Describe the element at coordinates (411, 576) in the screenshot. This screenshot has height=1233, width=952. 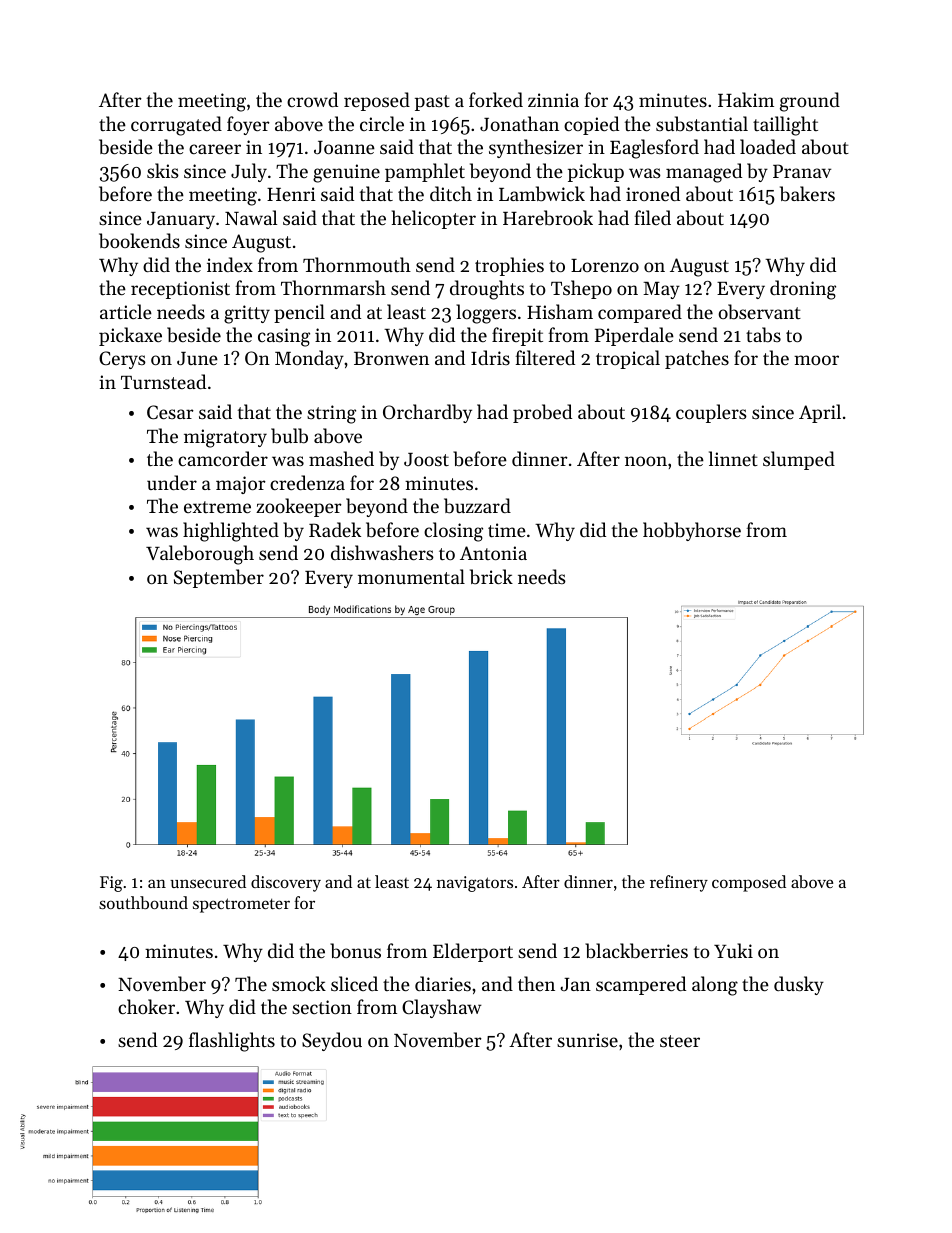
I see `monumental` at that location.
